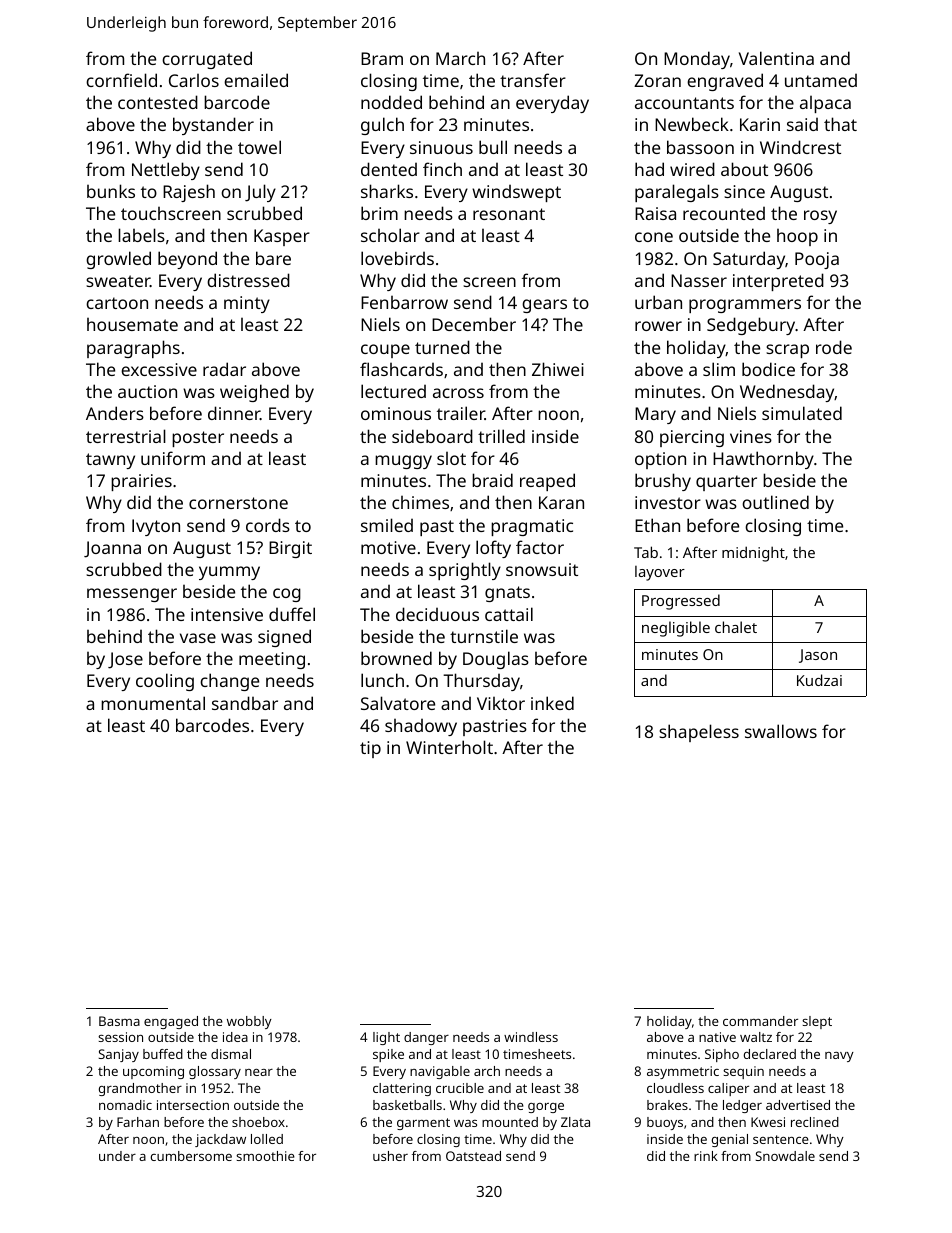 Image resolution: width=952 pixels, height=1233 pixels. I want to click on negligible, so click(676, 629).
